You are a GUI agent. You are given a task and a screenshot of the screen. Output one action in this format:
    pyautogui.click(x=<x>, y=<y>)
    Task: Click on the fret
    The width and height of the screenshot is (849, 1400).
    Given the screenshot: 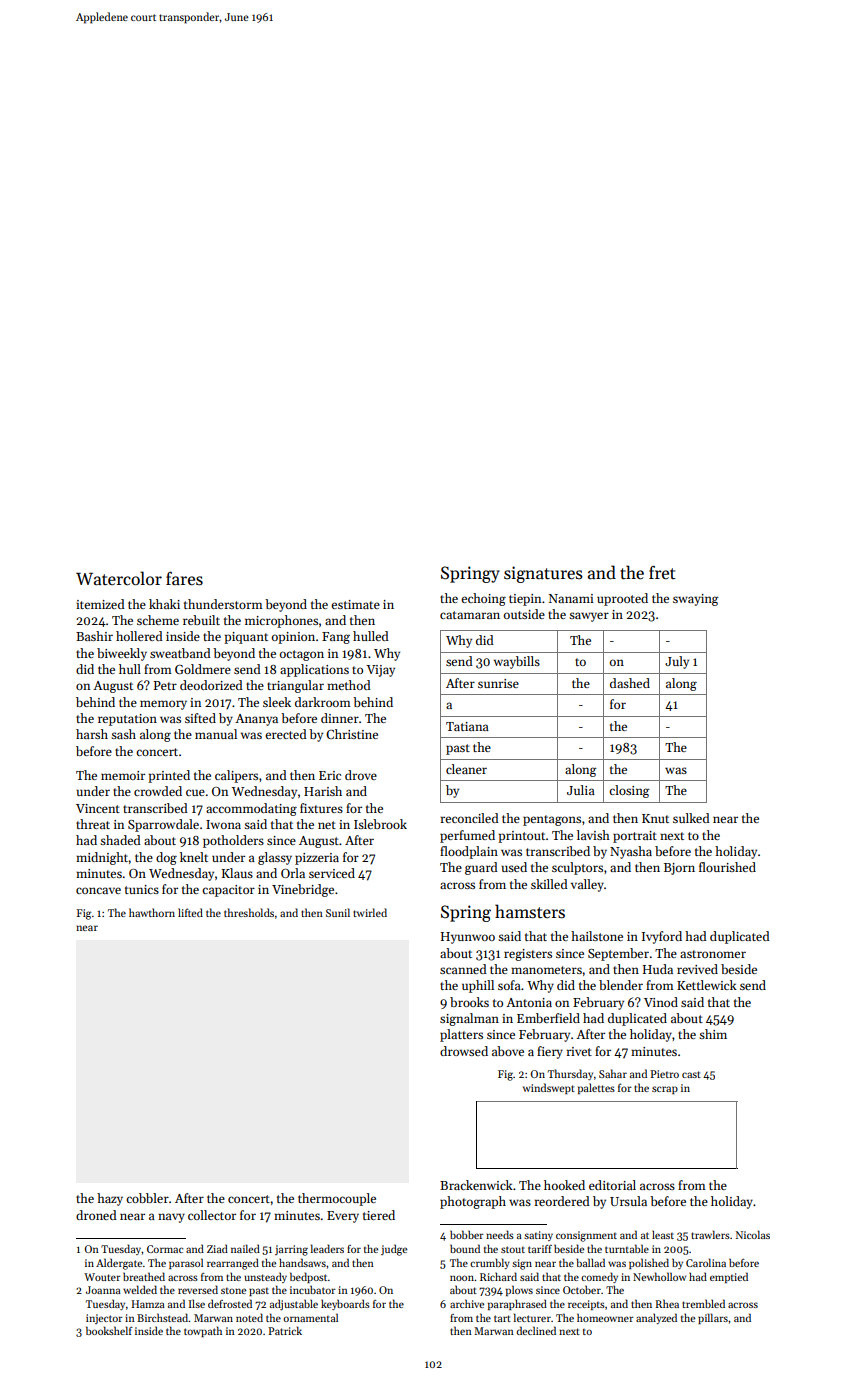 What is the action you would take?
    pyautogui.click(x=662, y=572)
